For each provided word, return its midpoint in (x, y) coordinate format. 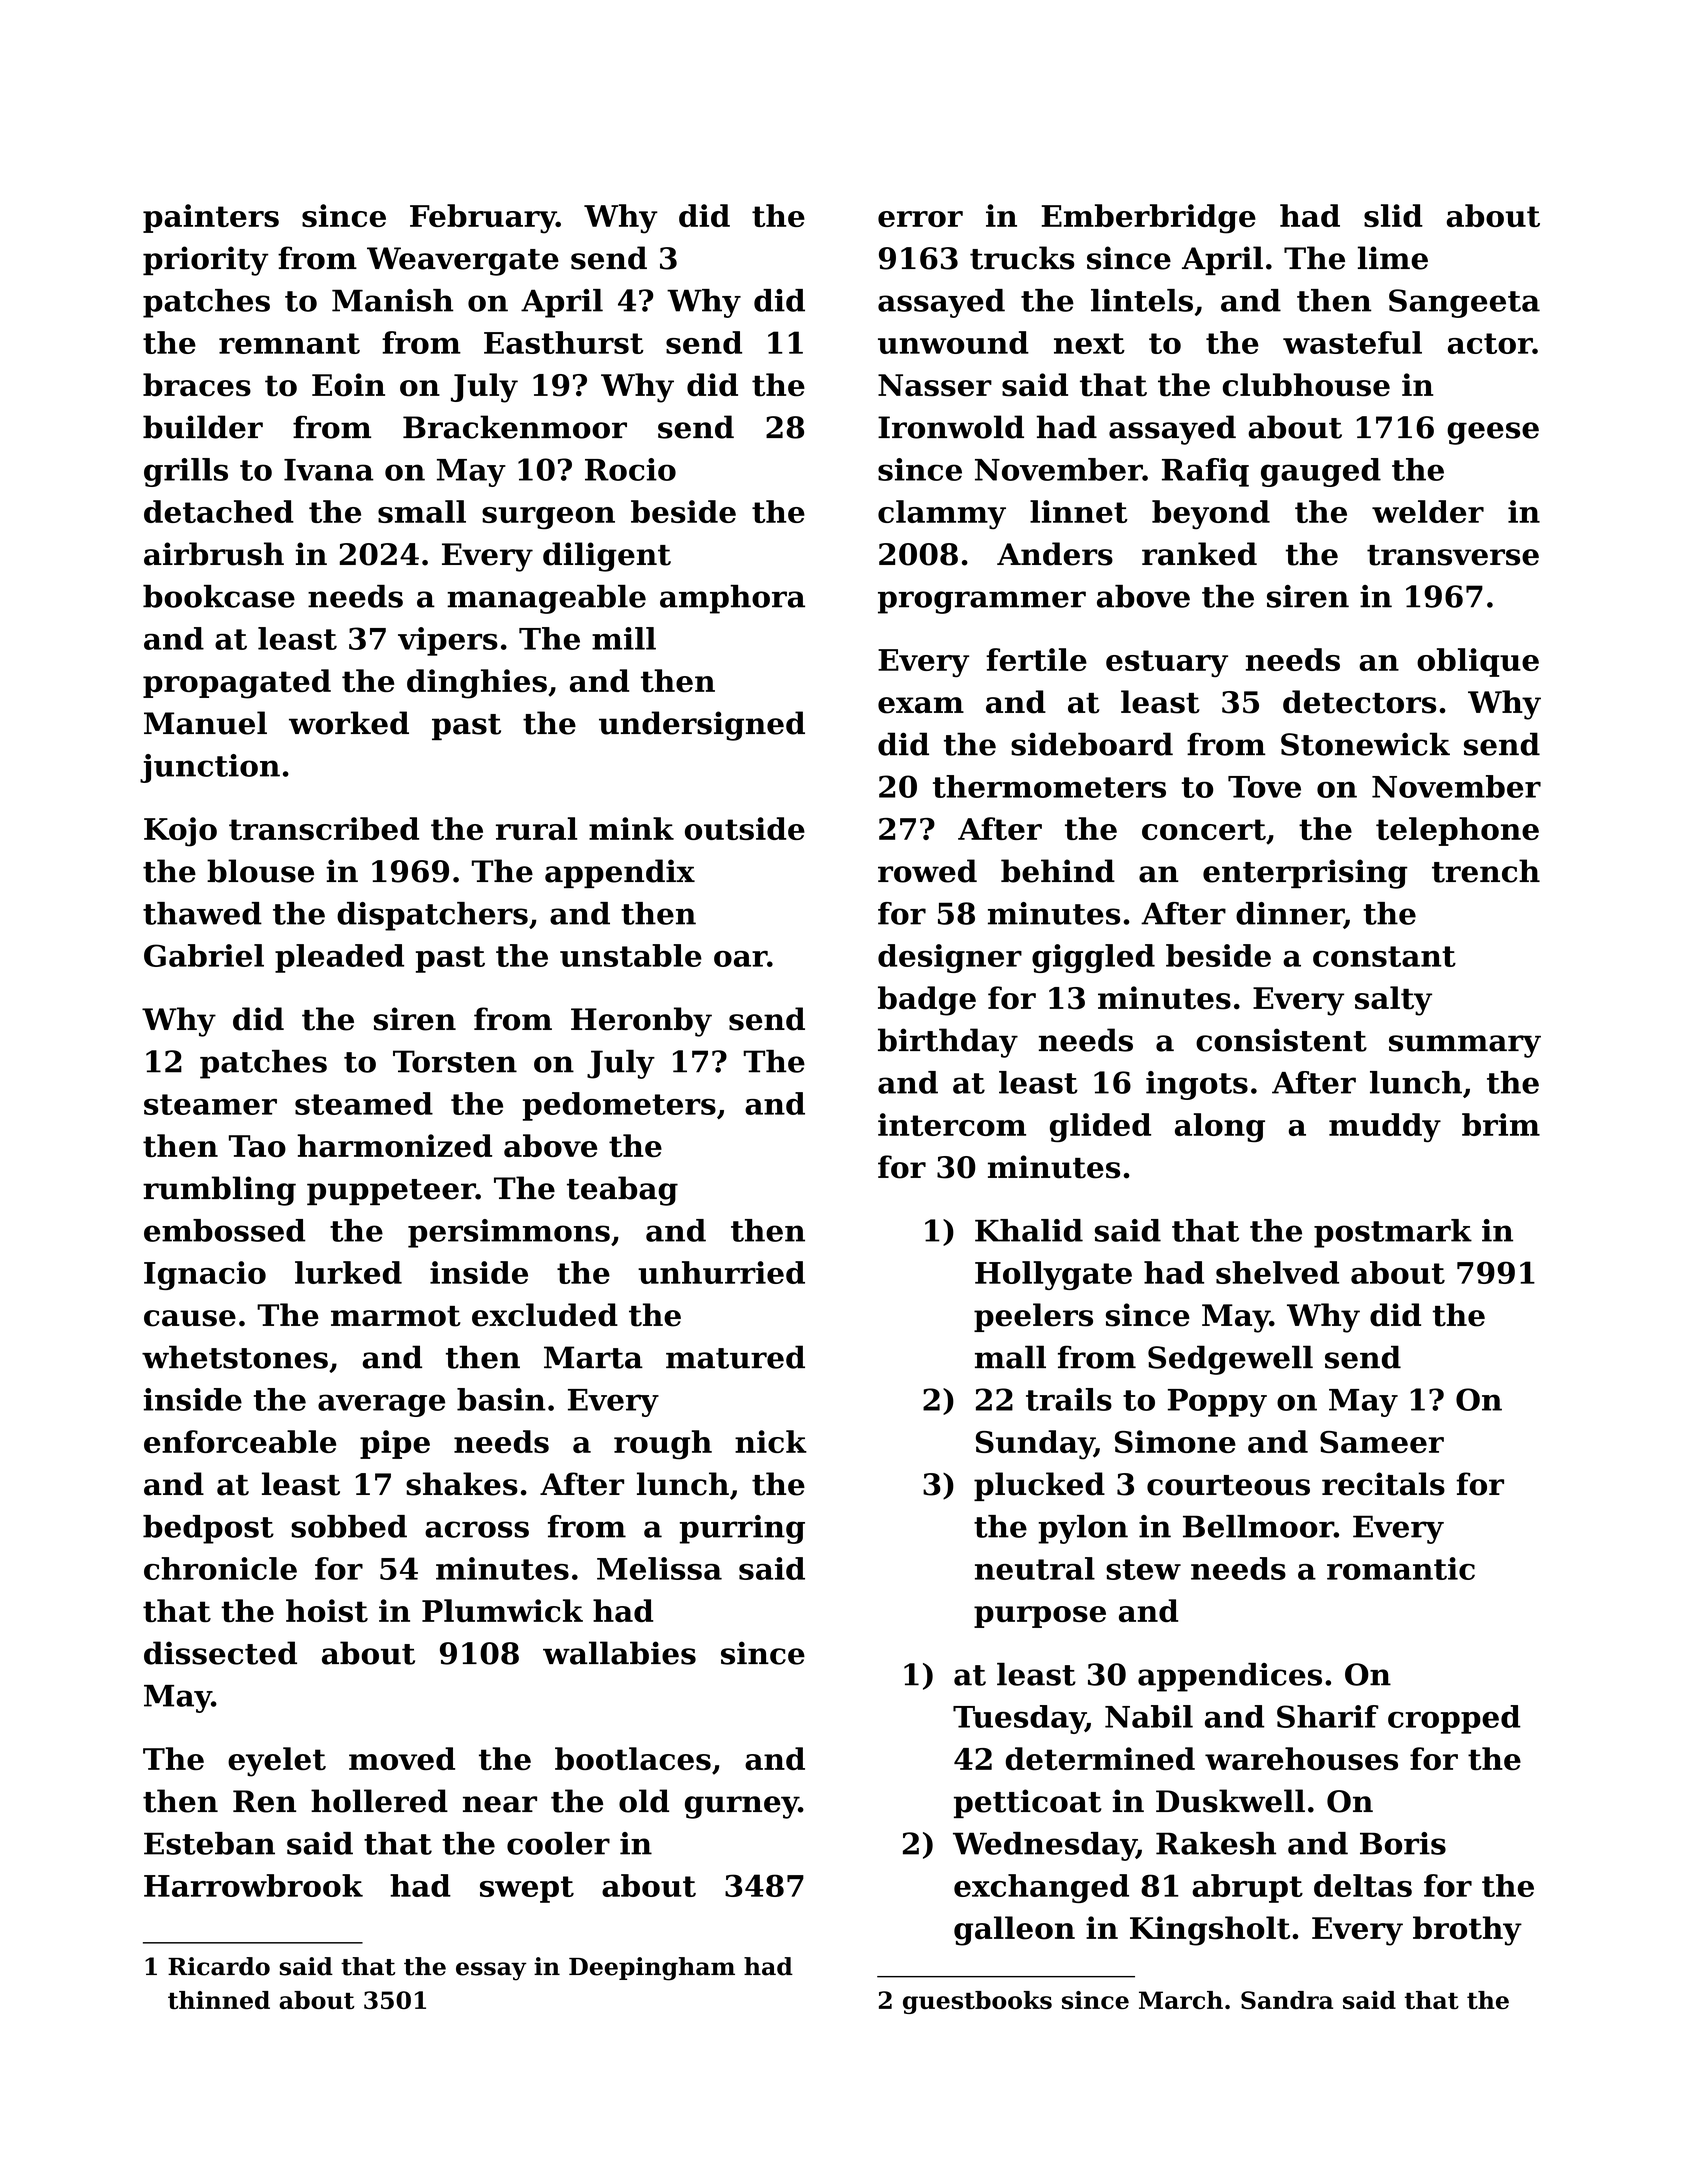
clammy (942, 514)
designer (950, 958)
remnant (289, 343)
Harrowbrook (253, 1885)
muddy (1385, 1127)
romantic (1401, 1568)
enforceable (240, 1441)
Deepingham (652, 1969)
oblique (1478, 662)
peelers (1033, 1317)
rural (536, 828)
